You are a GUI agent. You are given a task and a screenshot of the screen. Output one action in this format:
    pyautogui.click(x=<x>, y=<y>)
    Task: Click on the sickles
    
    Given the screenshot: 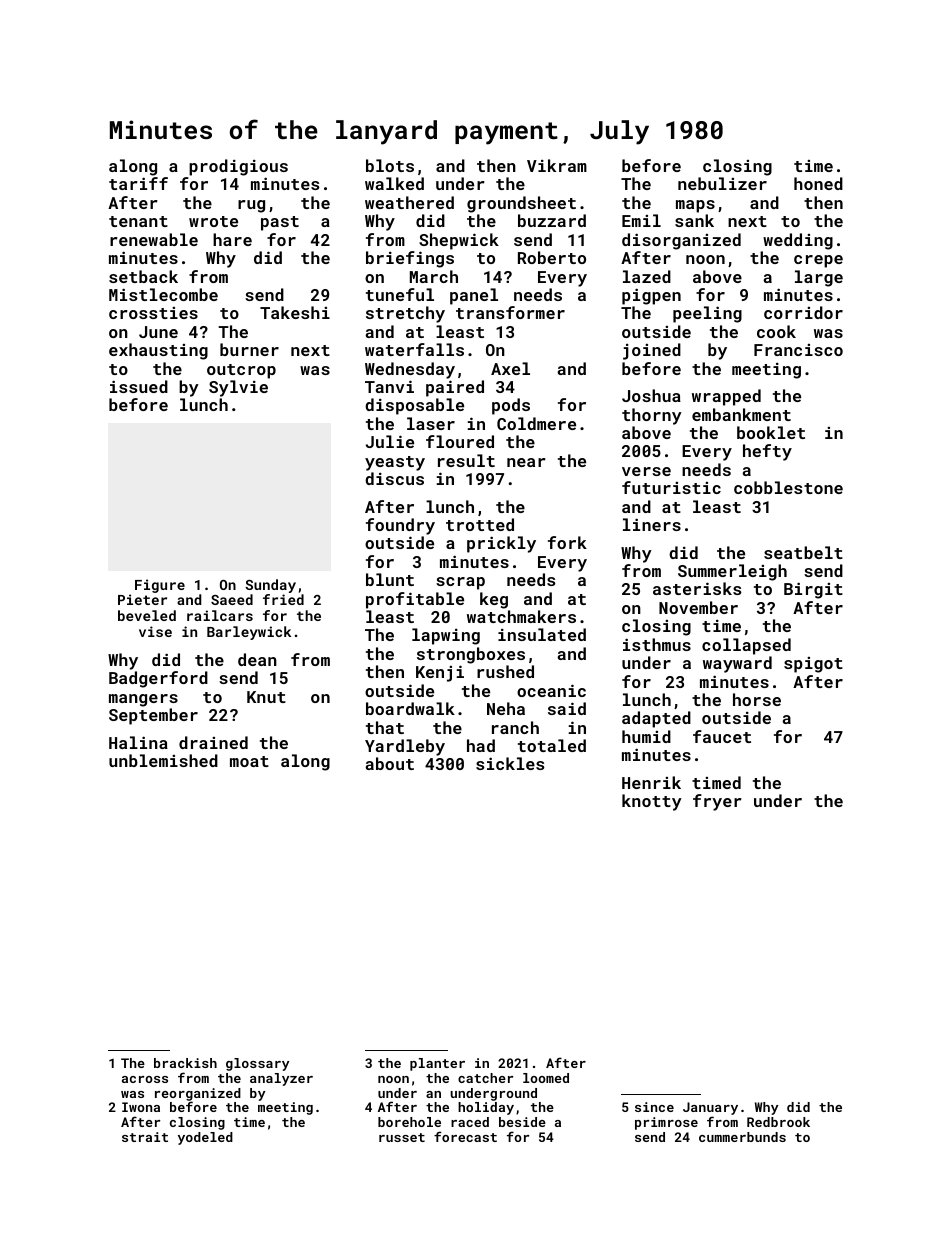 What is the action you would take?
    pyautogui.click(x=510, y=763)
